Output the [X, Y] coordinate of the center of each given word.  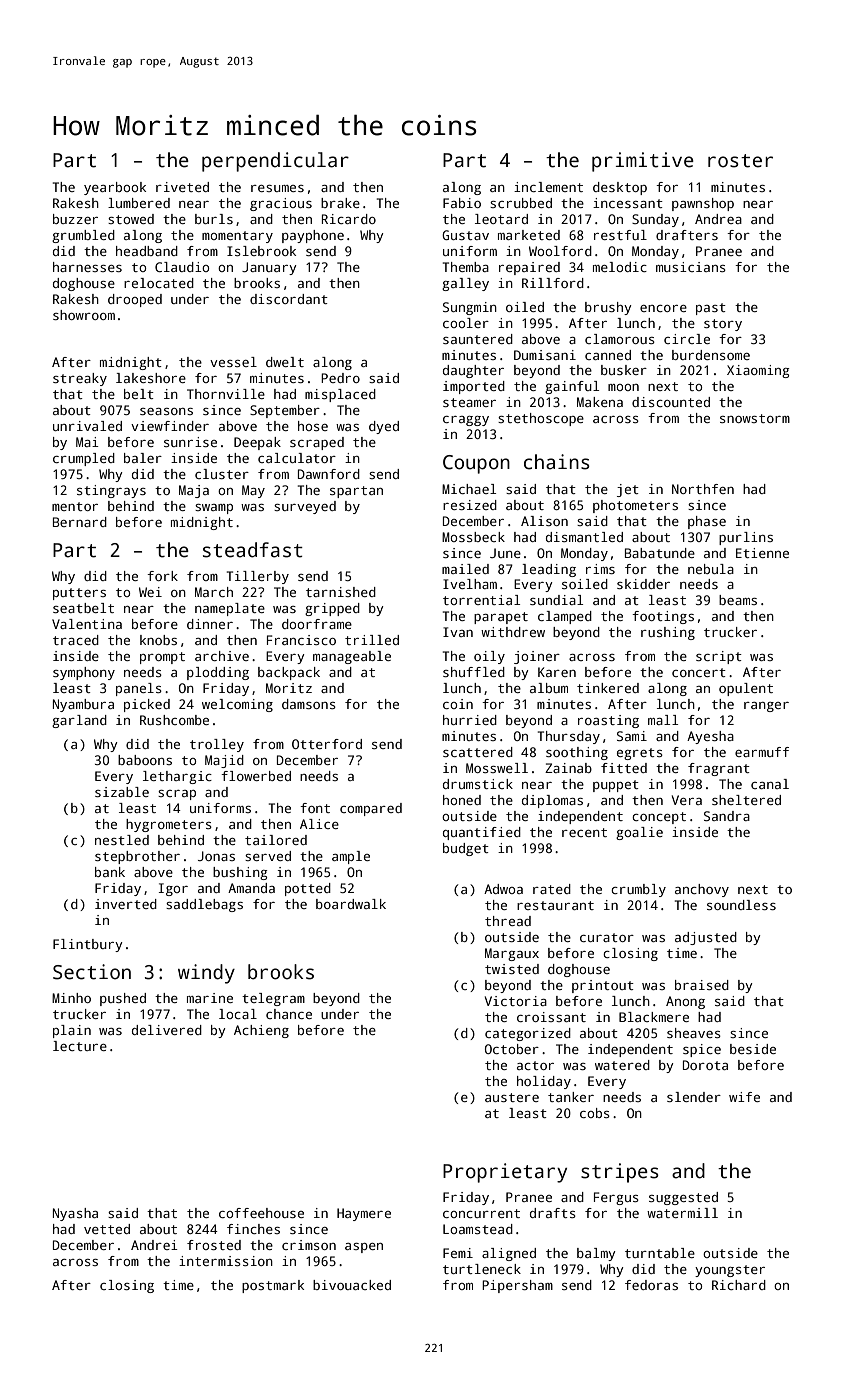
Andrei [154, 1245]
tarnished [341, 592]
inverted [126, 904]
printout [603, 986]
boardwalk [351, 904]
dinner [210, 624]
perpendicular [275, 162]
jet [628, 490]
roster [740, 161]
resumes [277, 188]
